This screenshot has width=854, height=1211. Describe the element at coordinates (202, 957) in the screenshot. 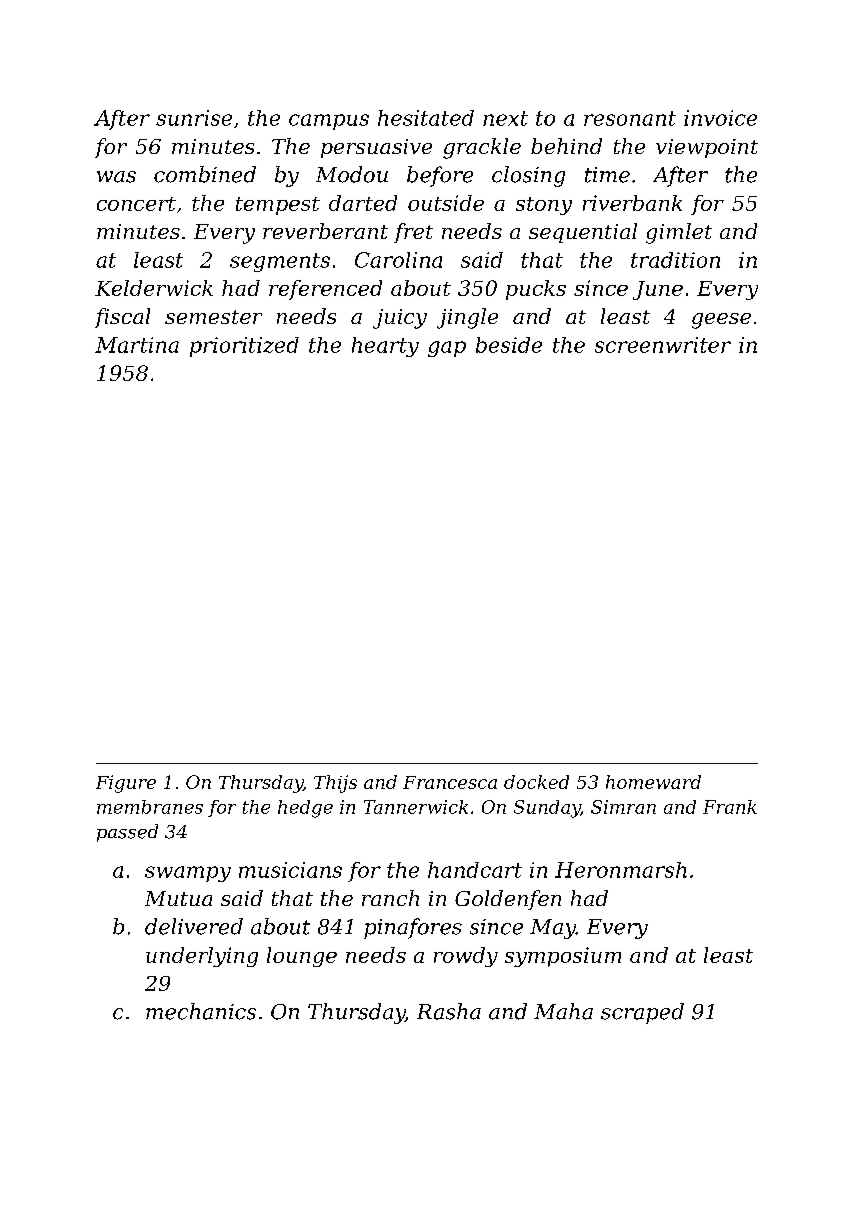

I see `underlying` at that location.
